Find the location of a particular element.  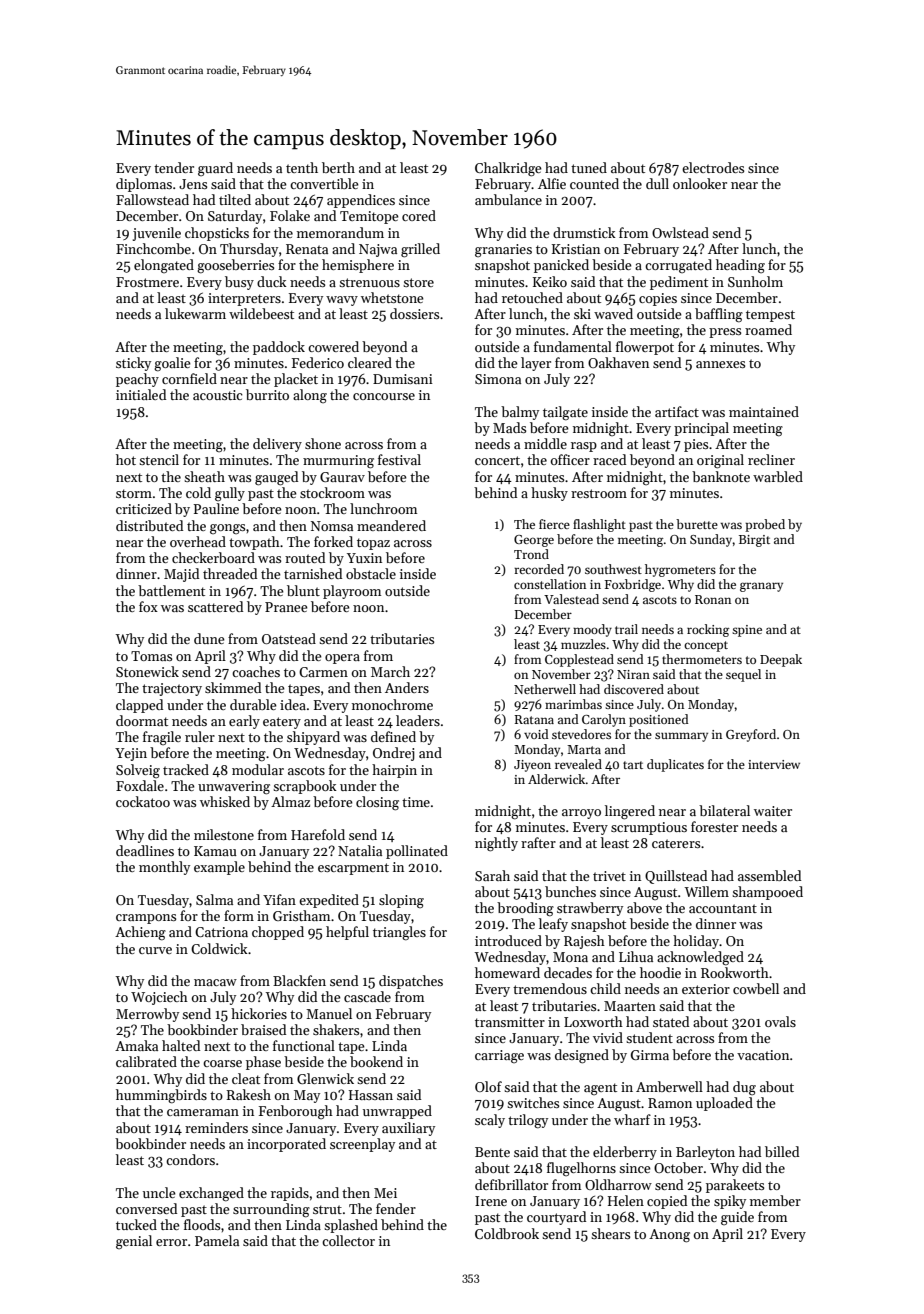

Anong is located at coordinates (669, 1236).
